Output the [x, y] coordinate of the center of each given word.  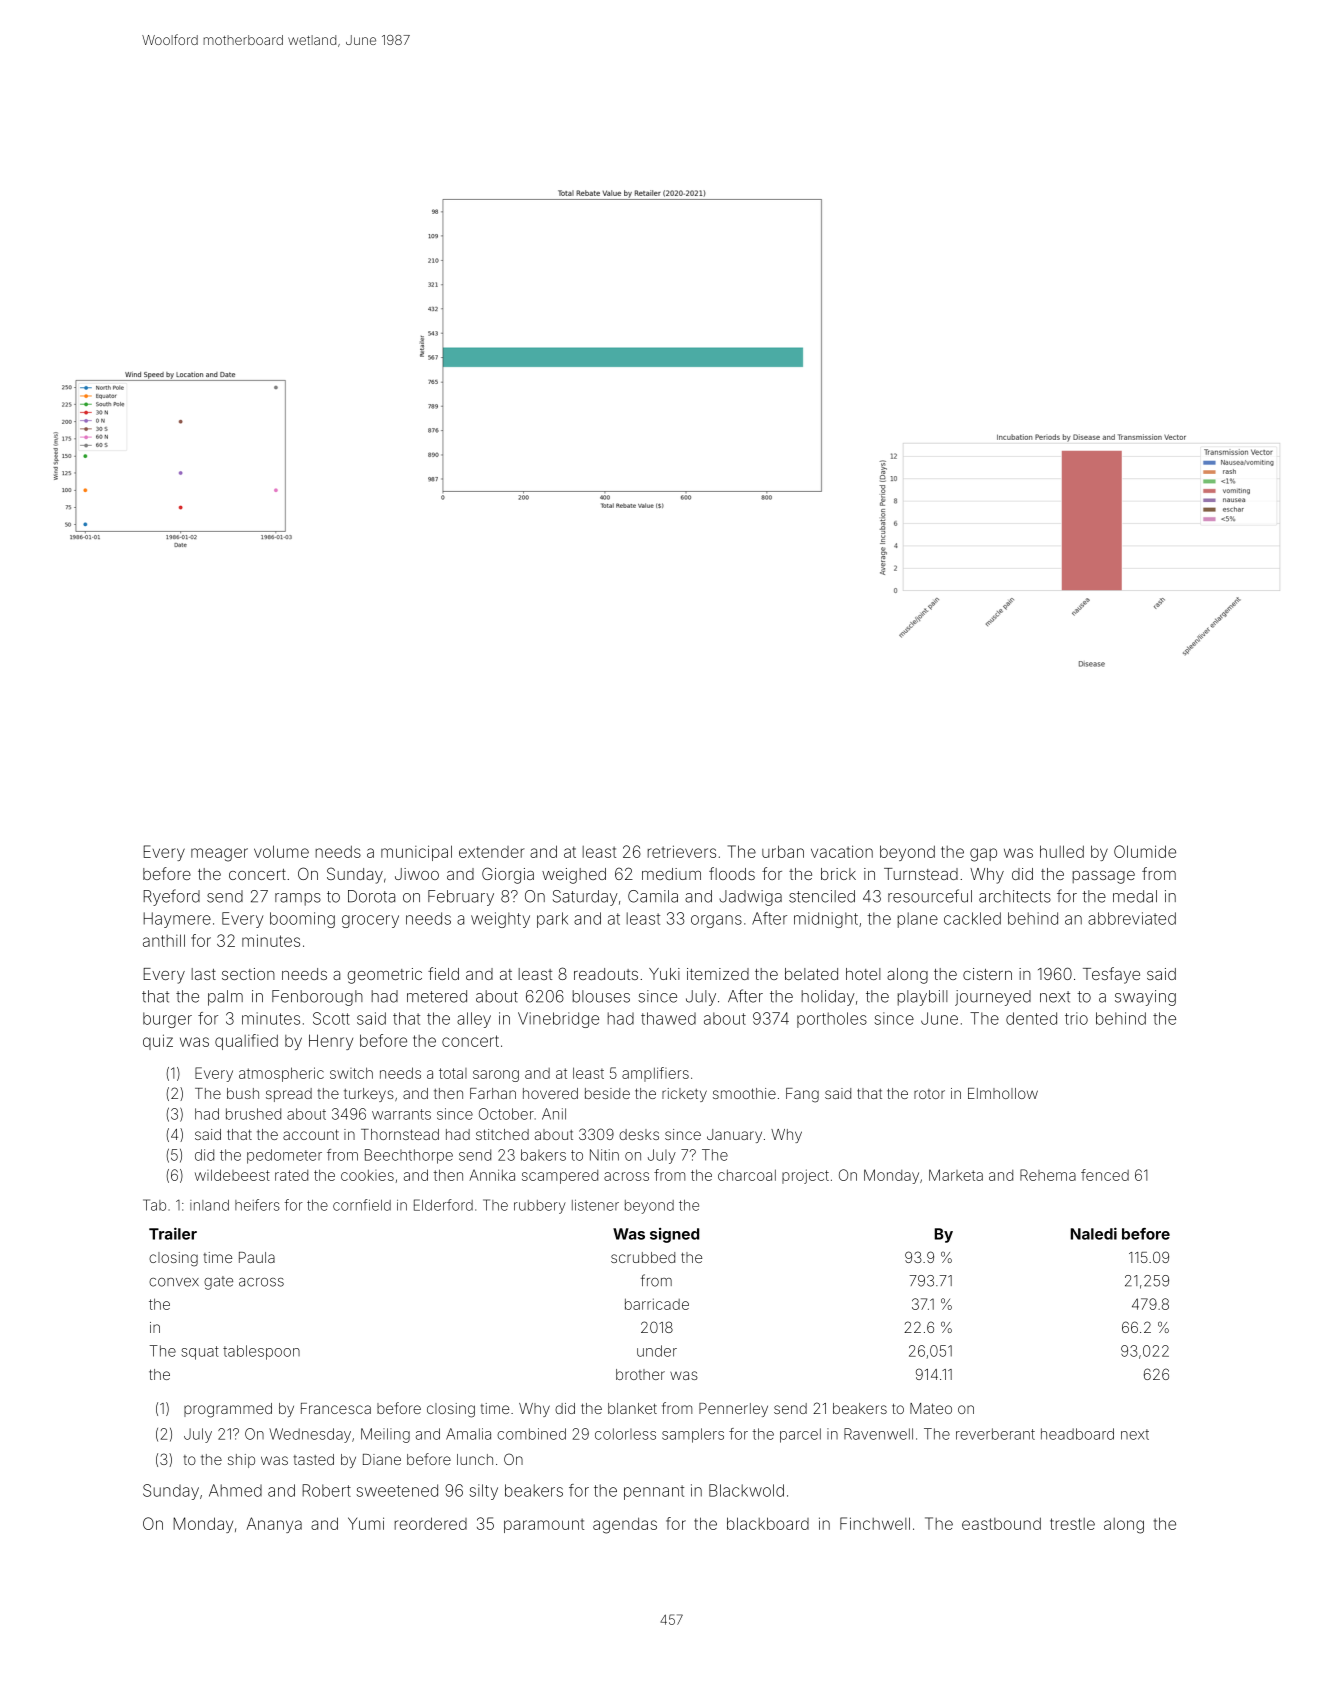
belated [811, 974]
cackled [972, 918]
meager [219, 855]
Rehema [1048, 1175]
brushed [253, 1114]
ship [241, 1461]
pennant [654, 1492]
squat [200, 1353]
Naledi [1094, 1233]
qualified [246, 1042]
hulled [1062, 851]
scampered [560, 1177]
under [657, 1351]
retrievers [682, 851]
